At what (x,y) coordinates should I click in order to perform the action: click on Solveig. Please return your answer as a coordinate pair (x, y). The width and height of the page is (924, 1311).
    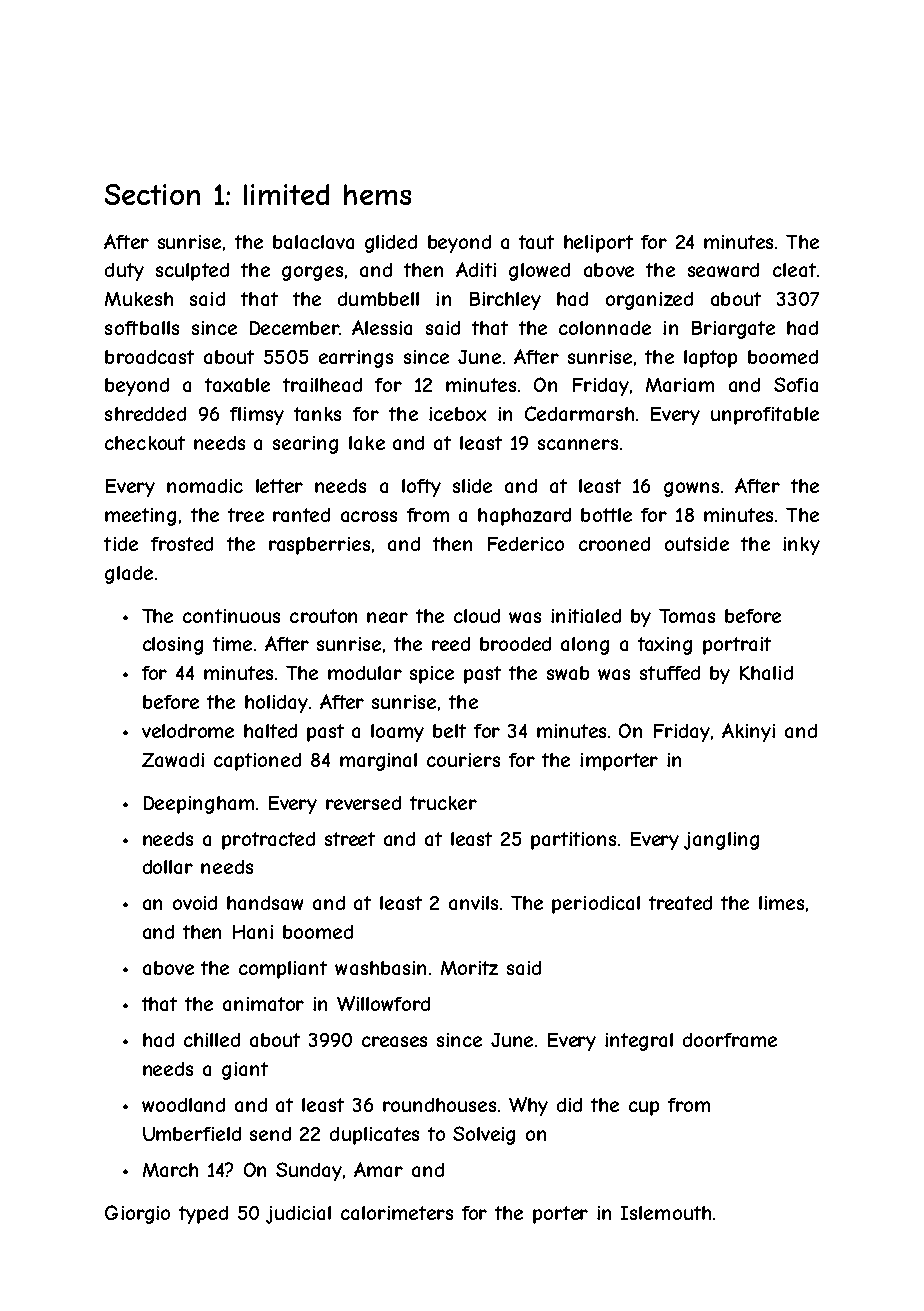
    Looking at the image, I should click on (484, 1135).
